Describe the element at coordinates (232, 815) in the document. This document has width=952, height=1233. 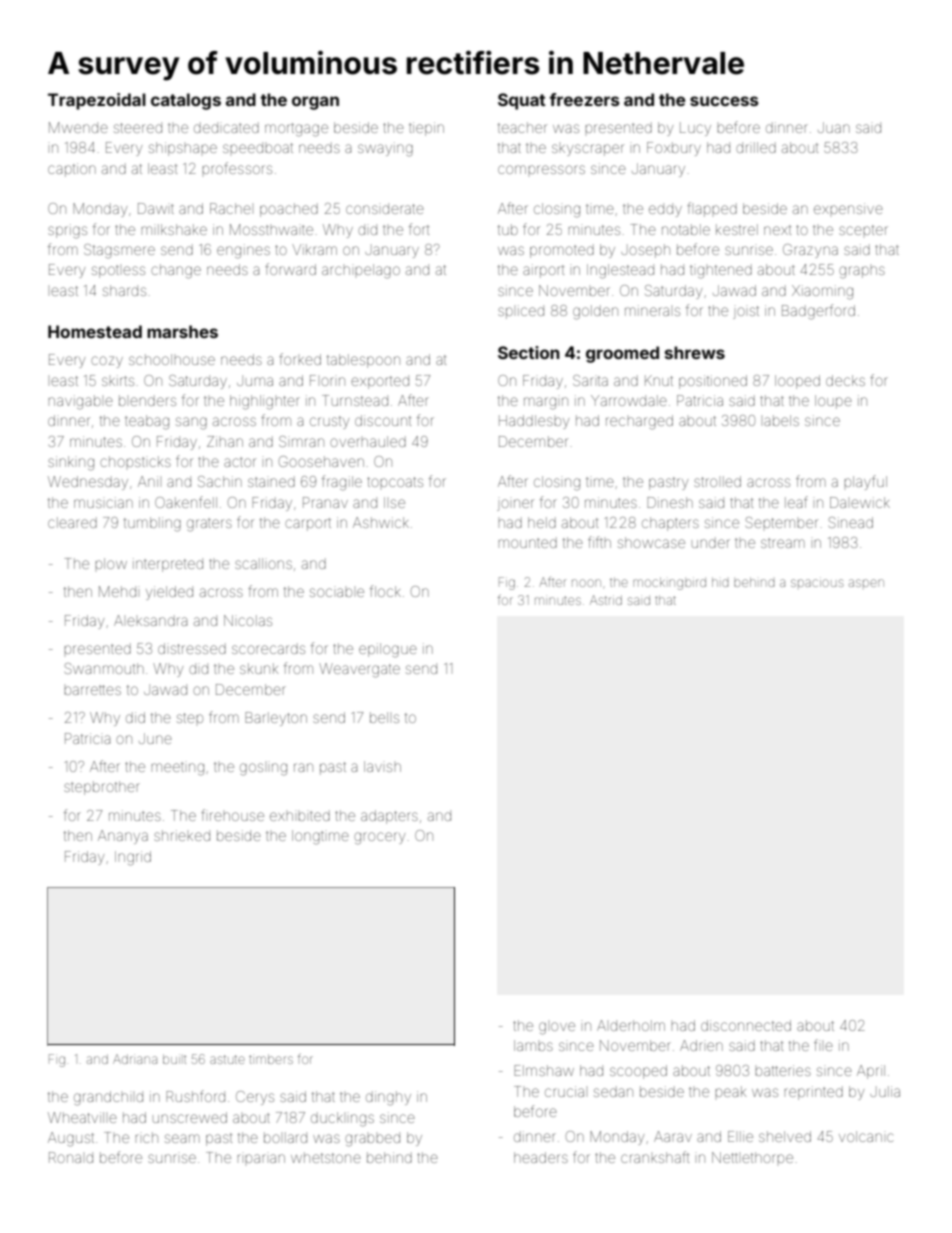
I see `firehouse` at that location.
